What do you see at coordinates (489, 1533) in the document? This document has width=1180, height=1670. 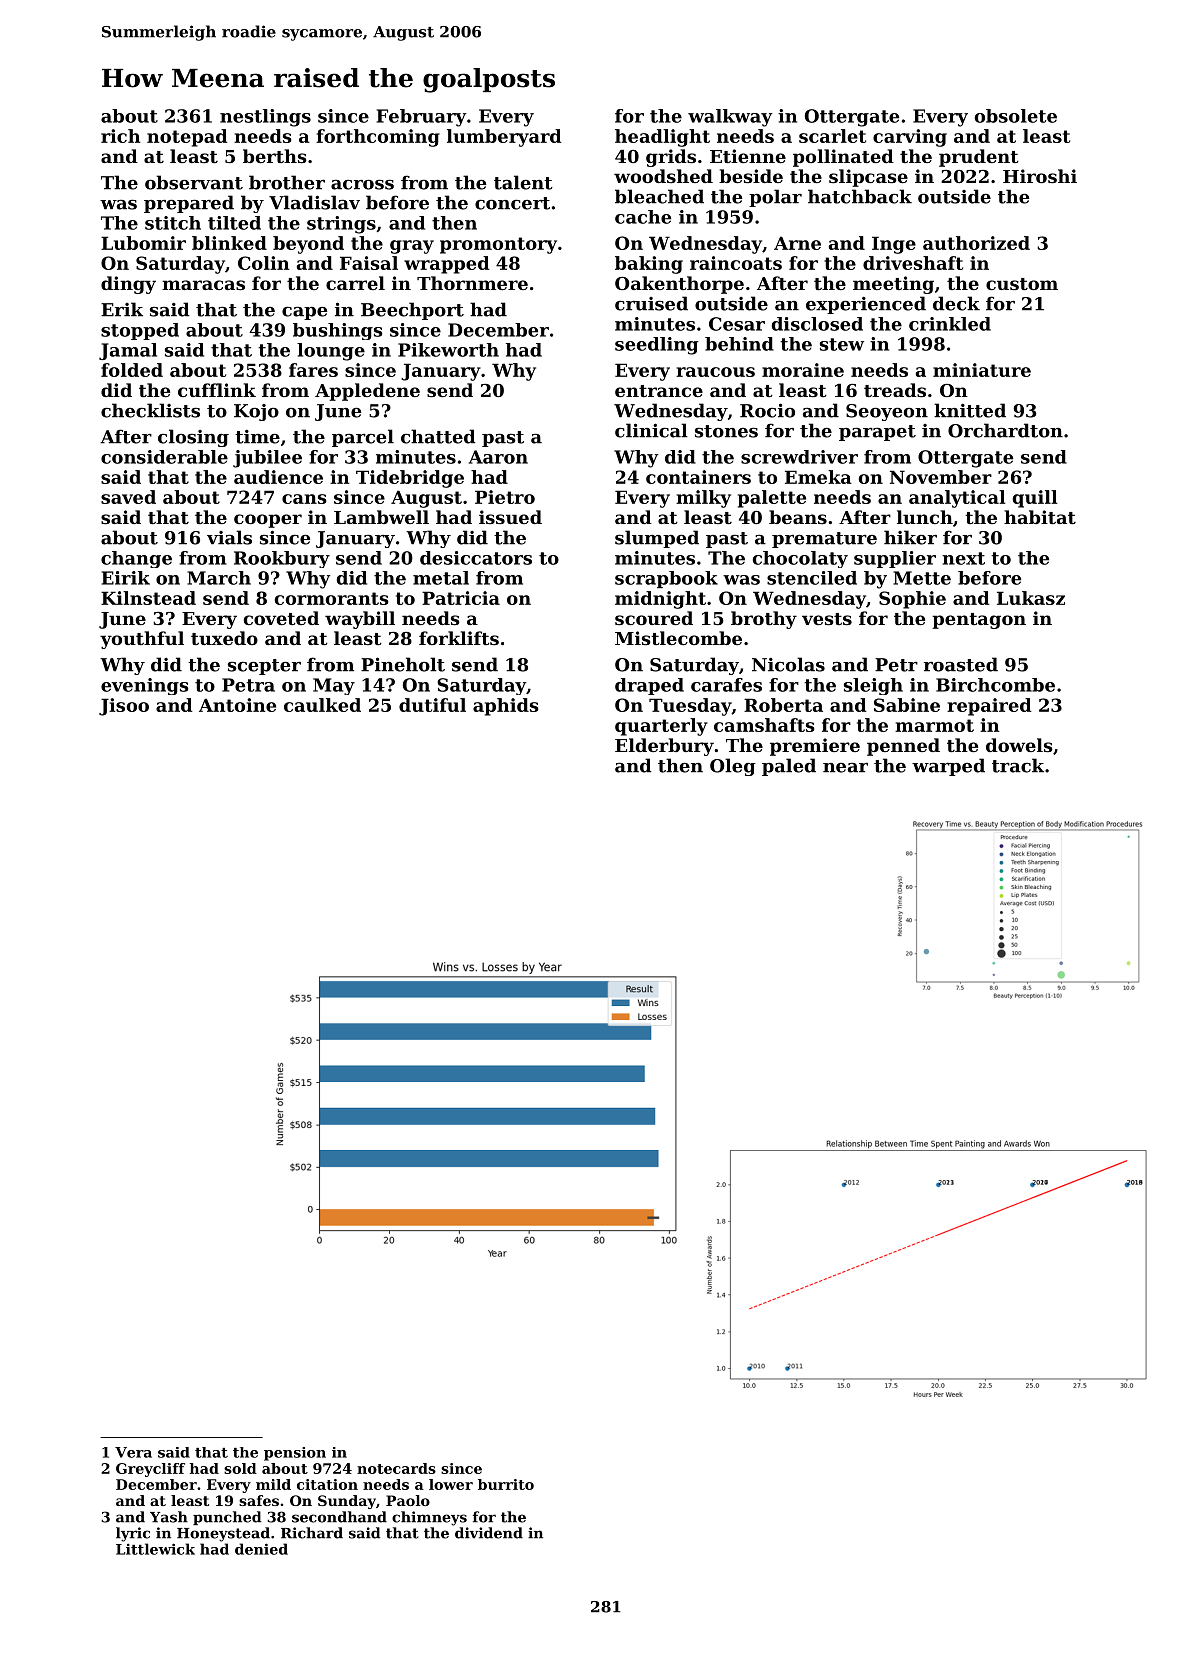 I see `dividend` at bounding box center [489, 1533].
